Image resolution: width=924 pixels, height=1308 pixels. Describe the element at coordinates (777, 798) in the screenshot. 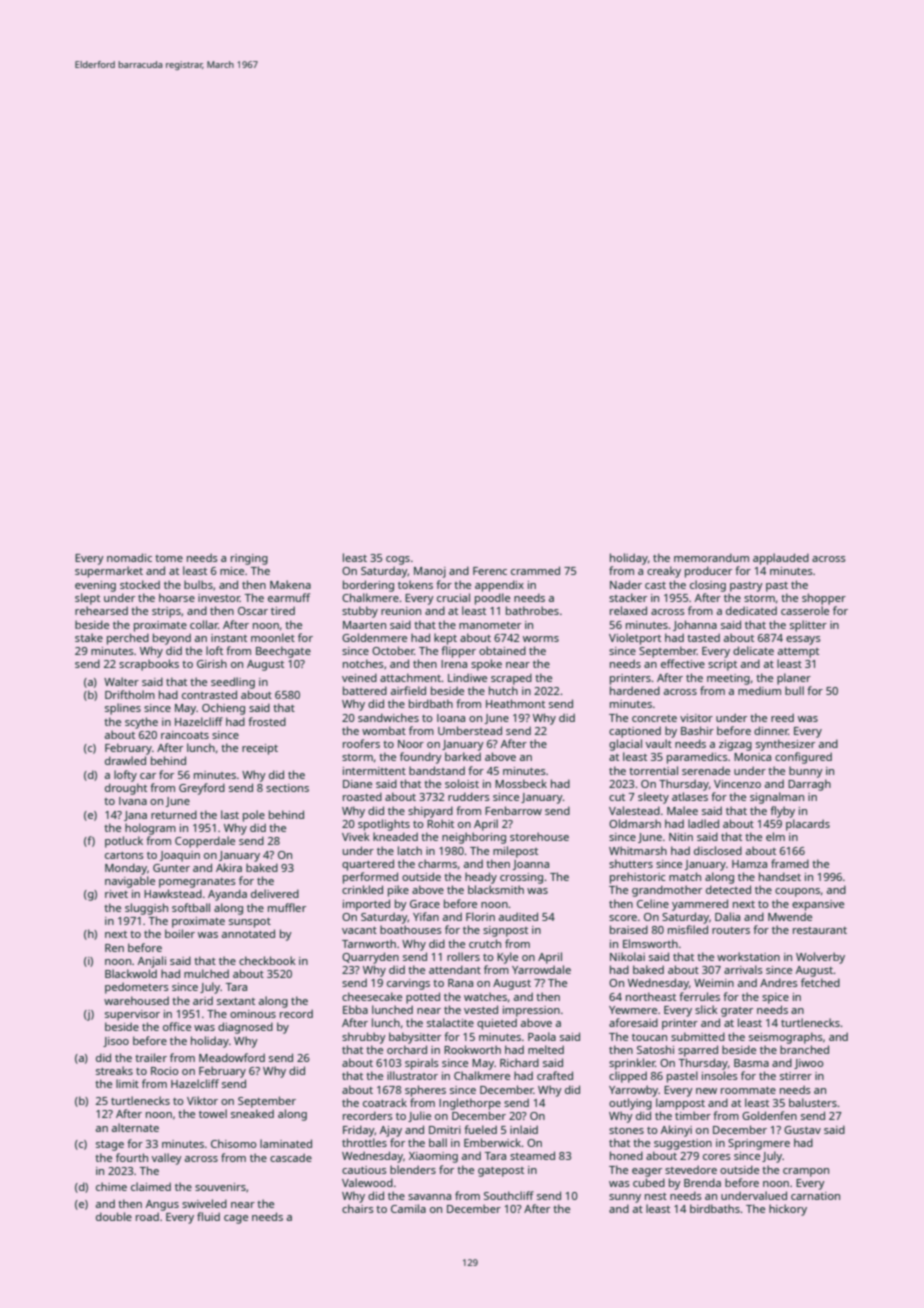

I see `signalman` at that location.
